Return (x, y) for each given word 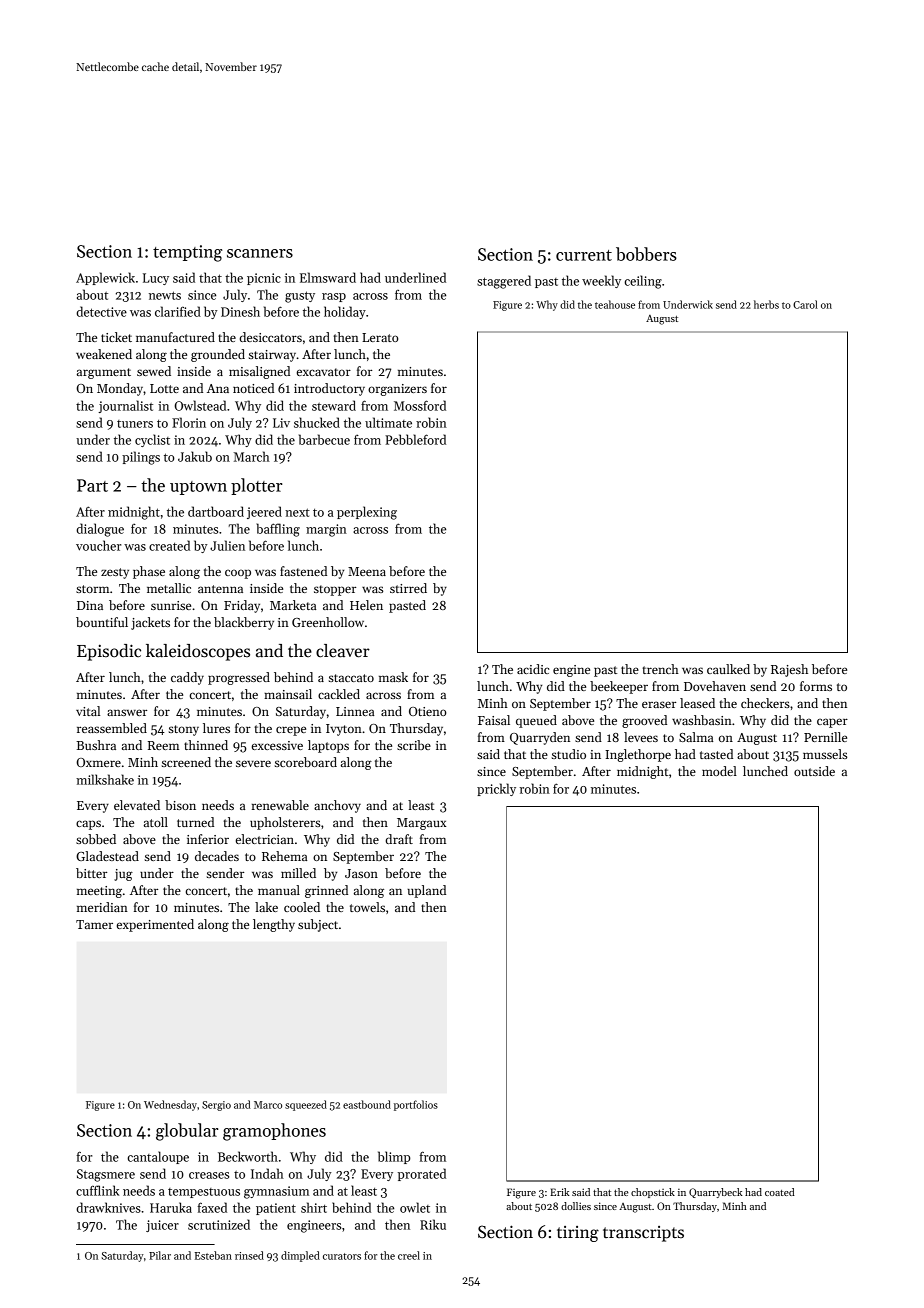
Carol (805, 304)
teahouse (615, 304)
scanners (260, 253)
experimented (155, 925)
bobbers (646, 254)
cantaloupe (158, 1157)
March (252, 456)
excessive (277, 745)
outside (814, 771)
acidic (533, 669)
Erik (560, 1192)
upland (426, 891)
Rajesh (789, 670)
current (584, 255)
